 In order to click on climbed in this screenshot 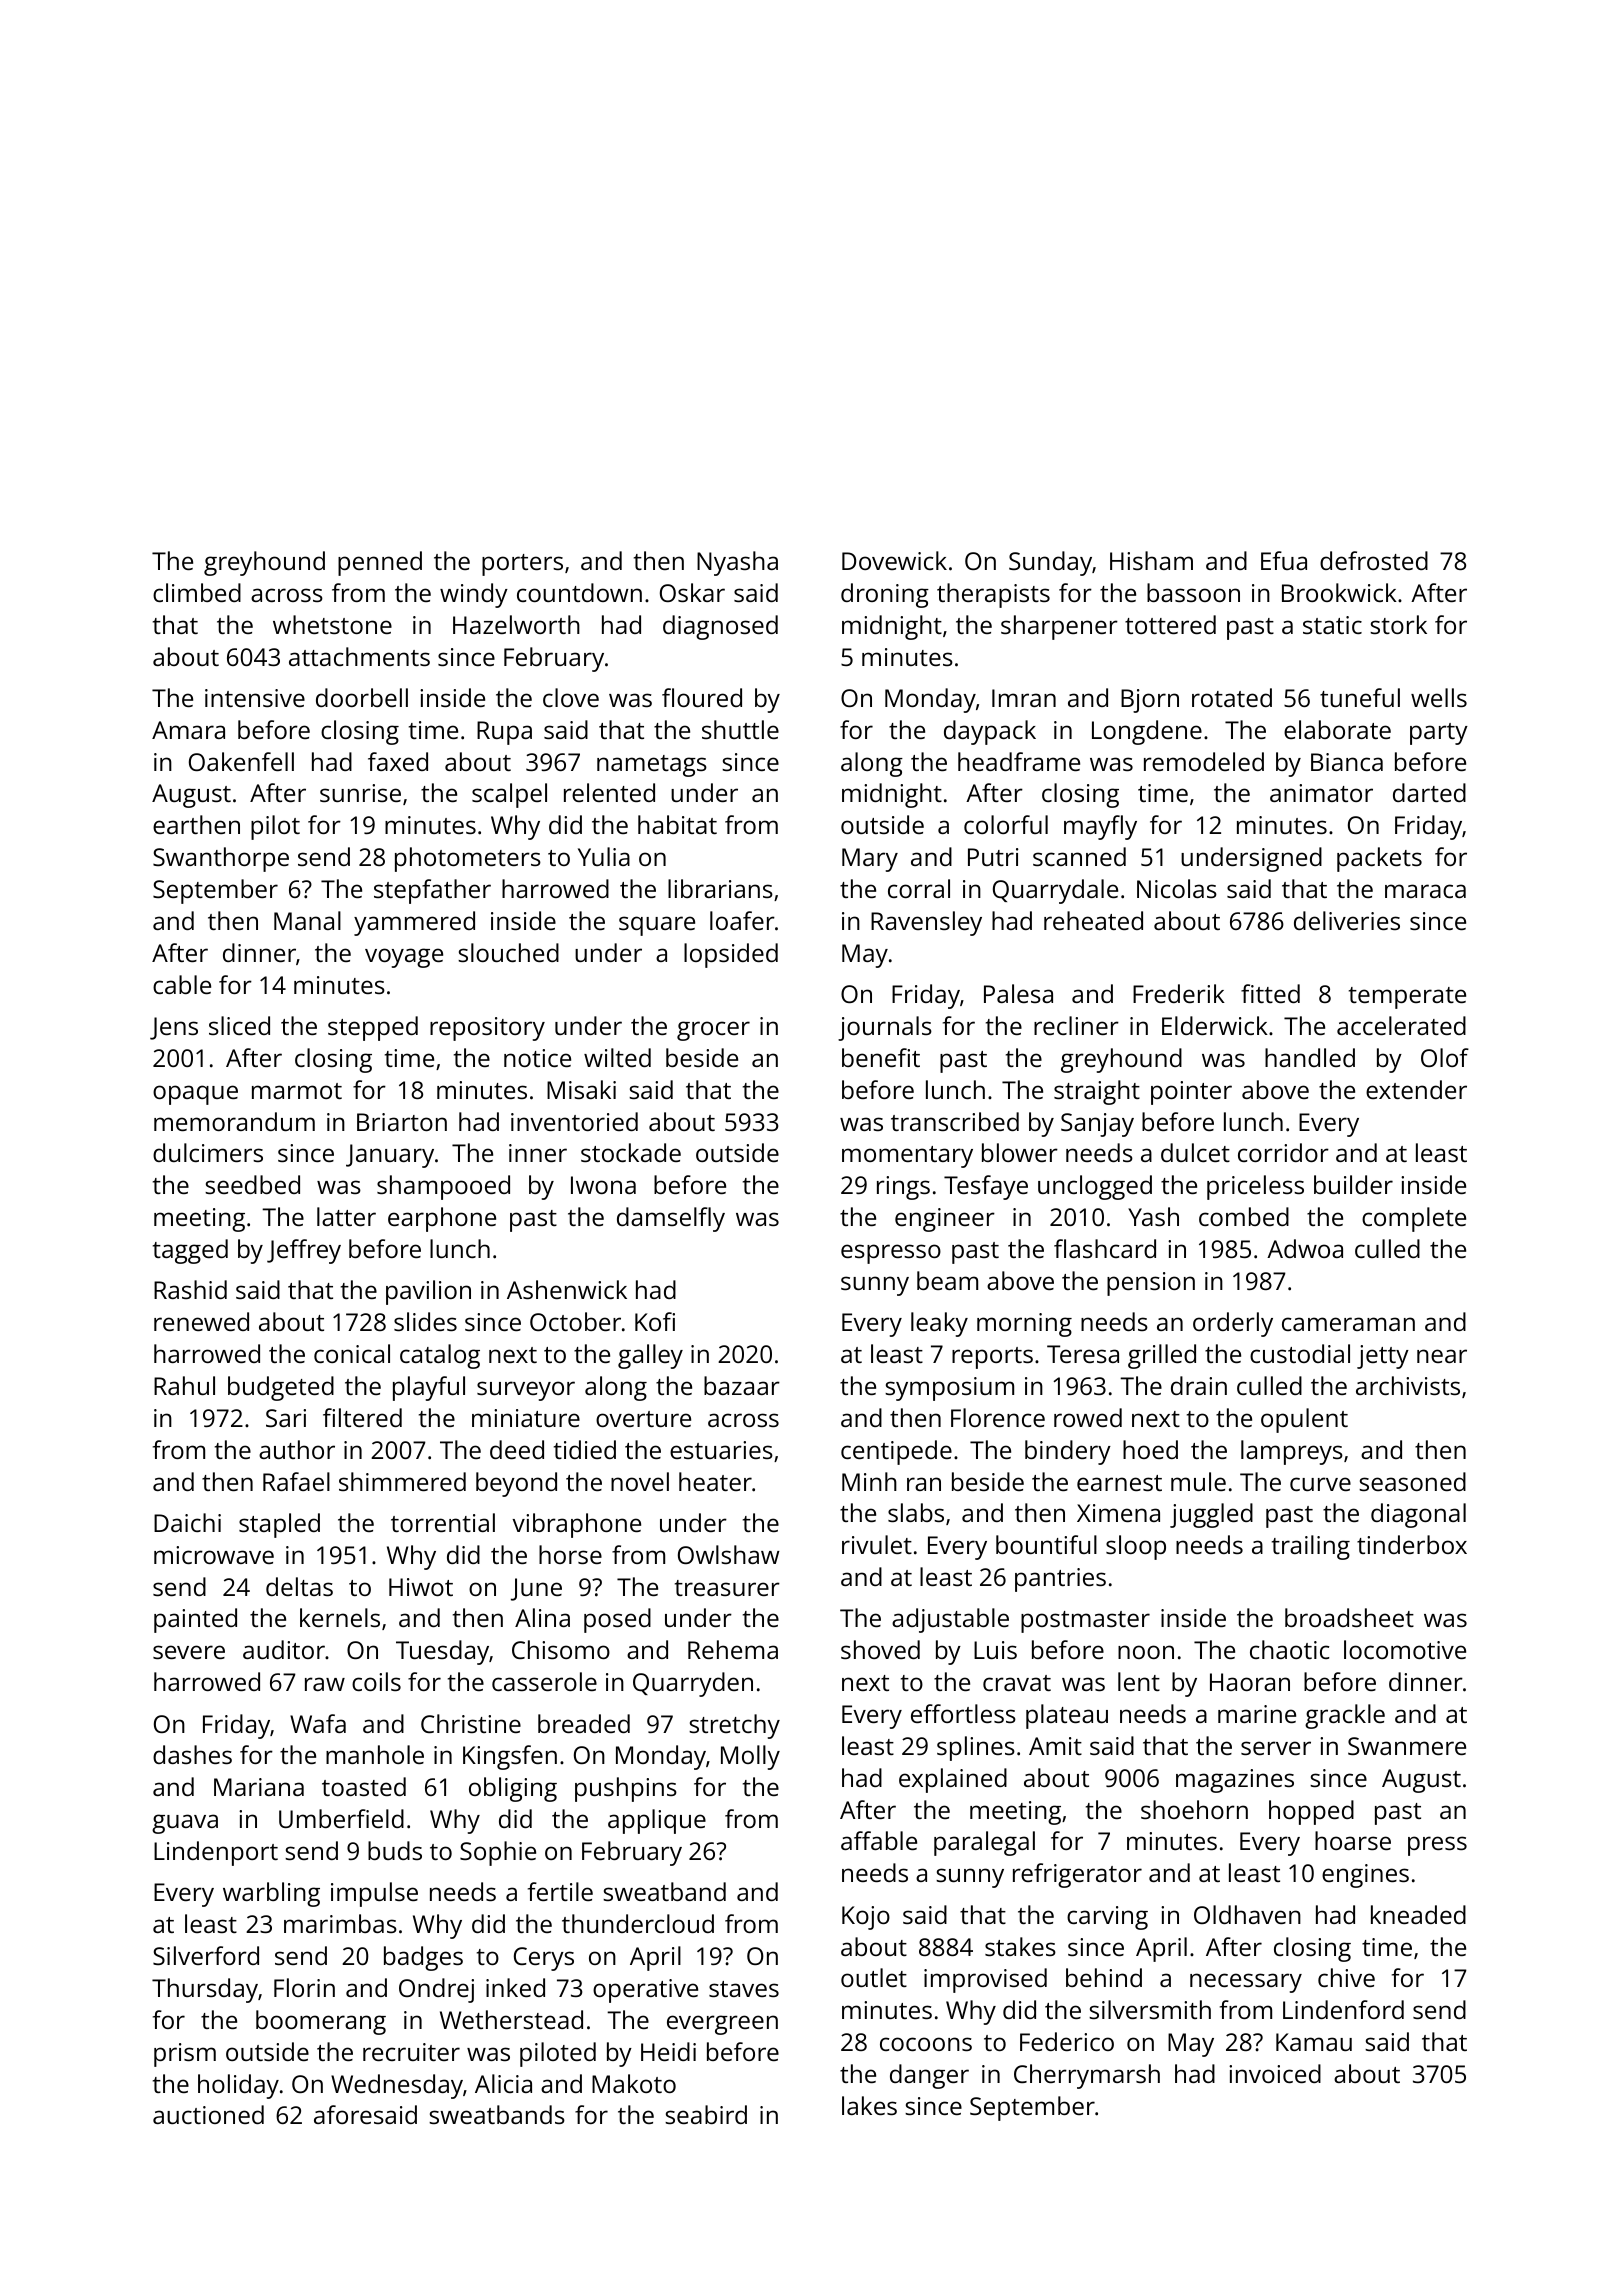, I will do `click(197, 592)`.
